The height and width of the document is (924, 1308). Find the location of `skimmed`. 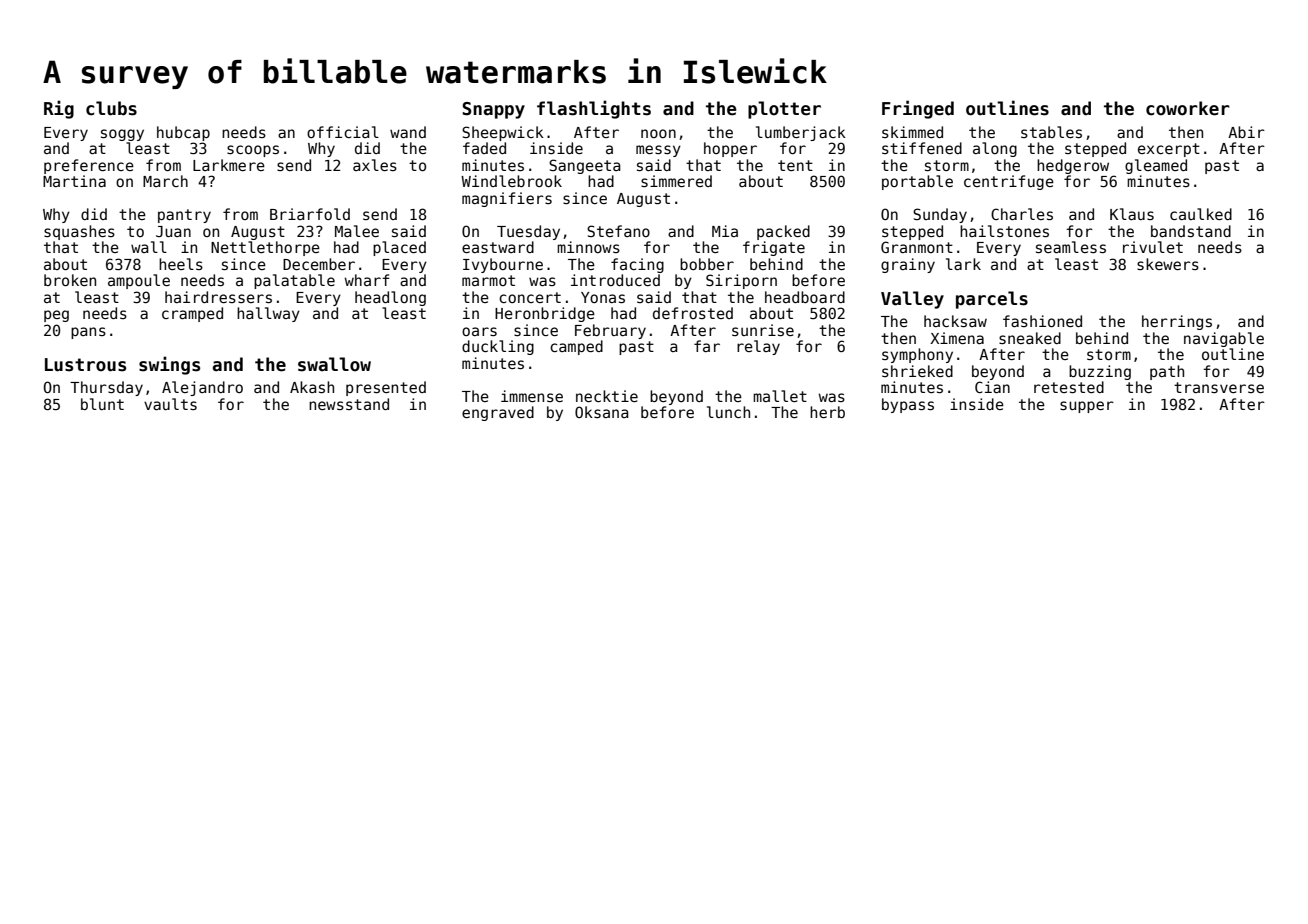

skimmed is located at coordinates (912, 132).
